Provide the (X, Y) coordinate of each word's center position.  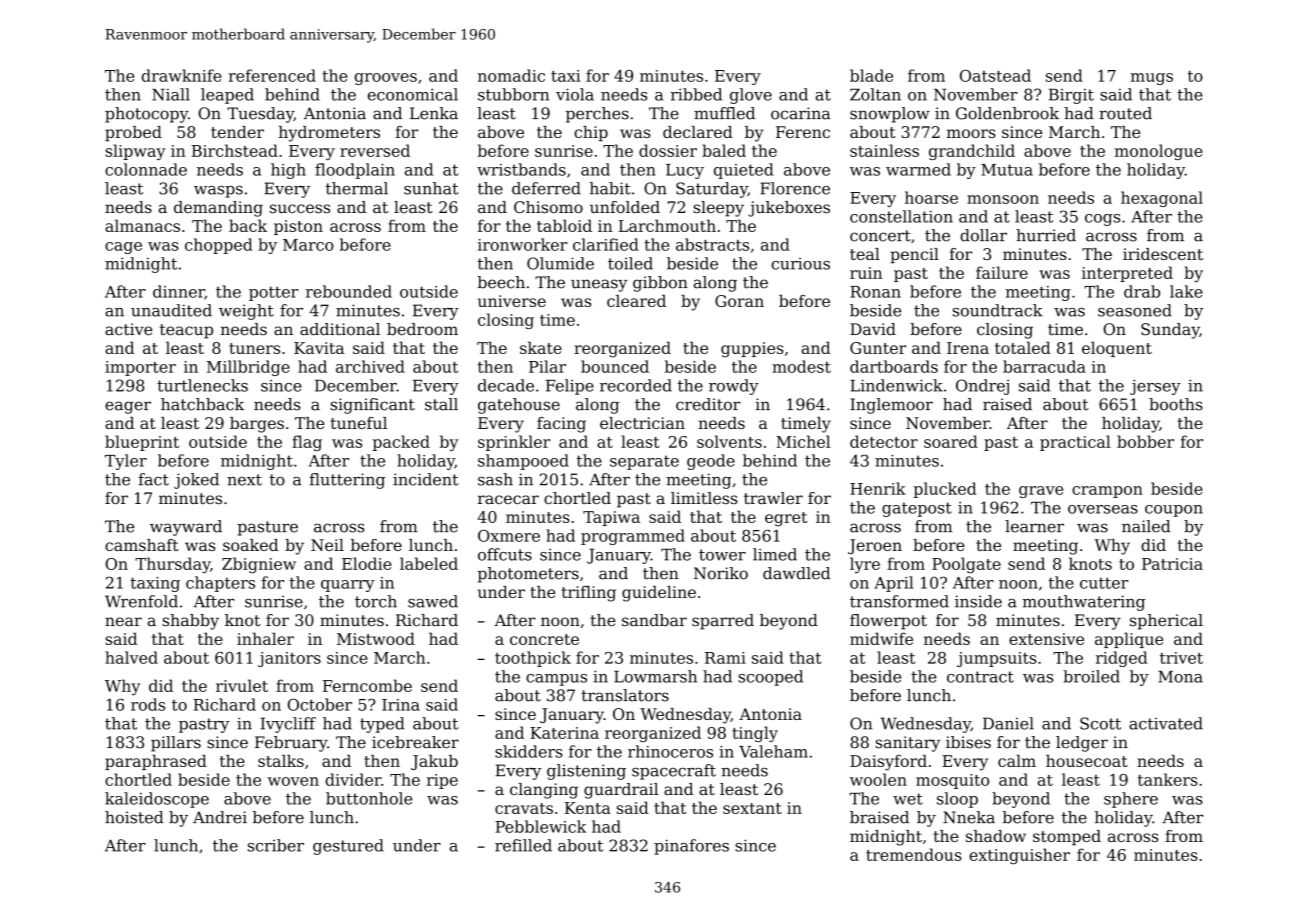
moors (971, 133)
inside (978, 601)
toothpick (533, 659)
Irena (968, 348)
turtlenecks (202, 385)
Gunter (878, 348)
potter (273, 293)
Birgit (1071, 96)
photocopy (146, 115)
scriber (276, 845)
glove (751, 96)
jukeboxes (789, 209)
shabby (190, 622)
